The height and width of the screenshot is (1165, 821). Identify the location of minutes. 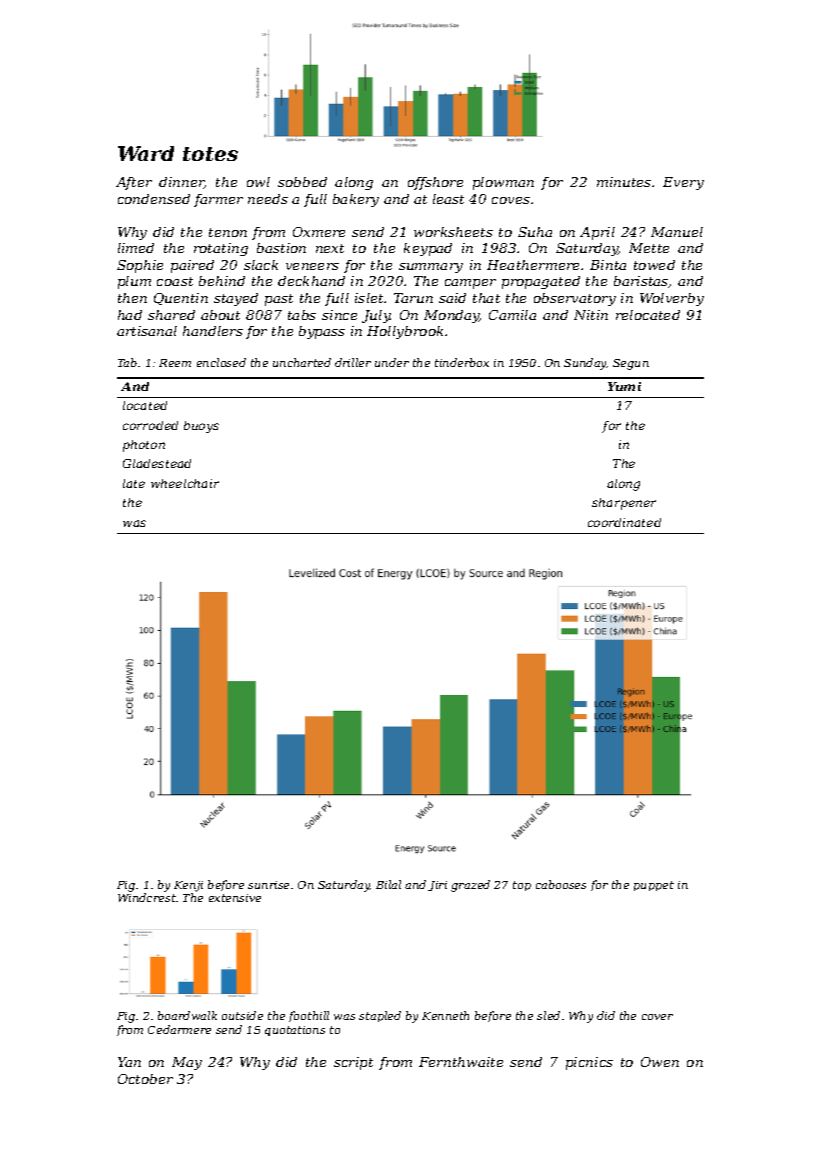
(624, 182).
